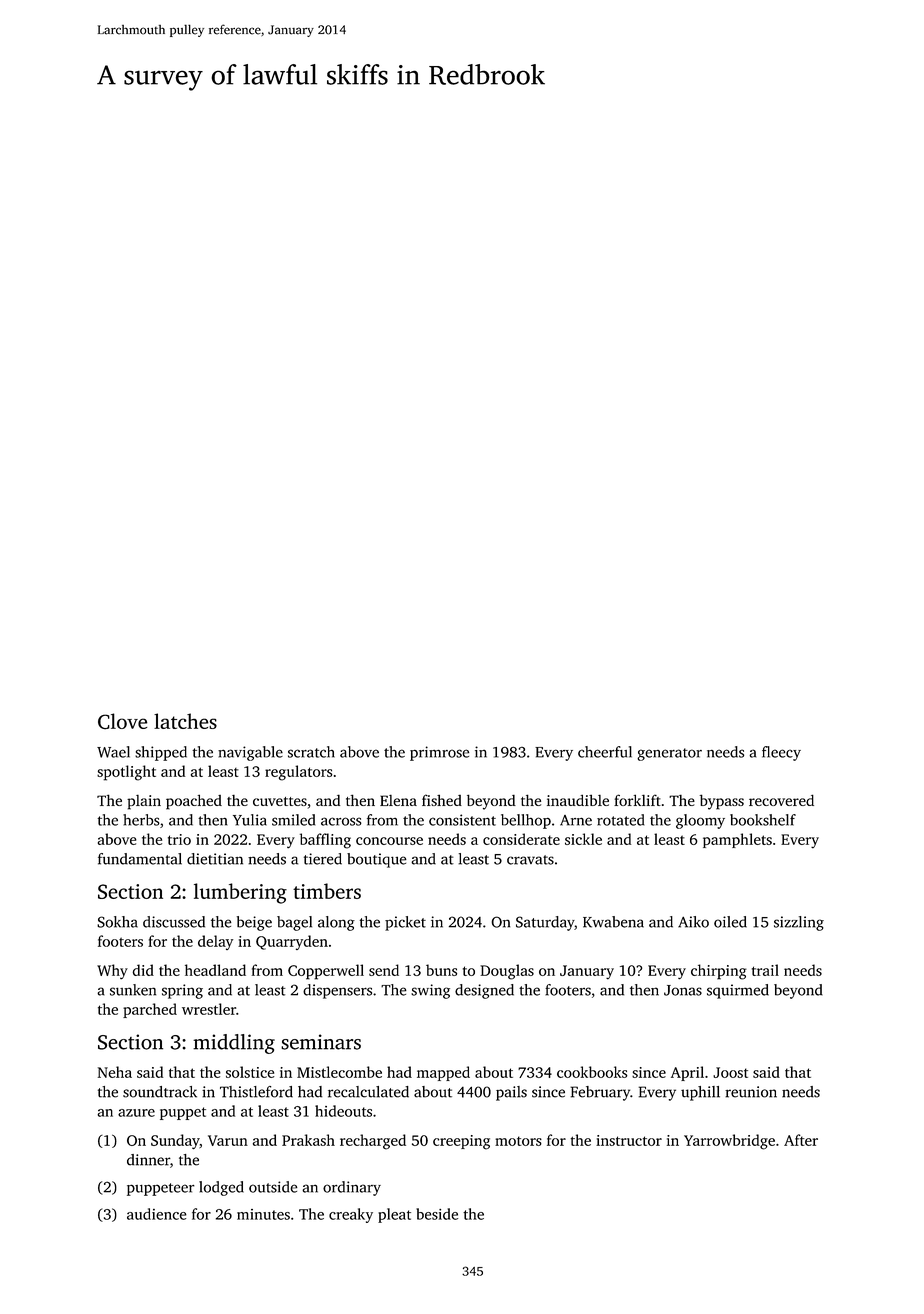 The height and width of the screenshot is (1314, 924). What do you see at coordinates (518, 1141) in the screenshot?
I see `motors` at bounding box center [518, 1141].
